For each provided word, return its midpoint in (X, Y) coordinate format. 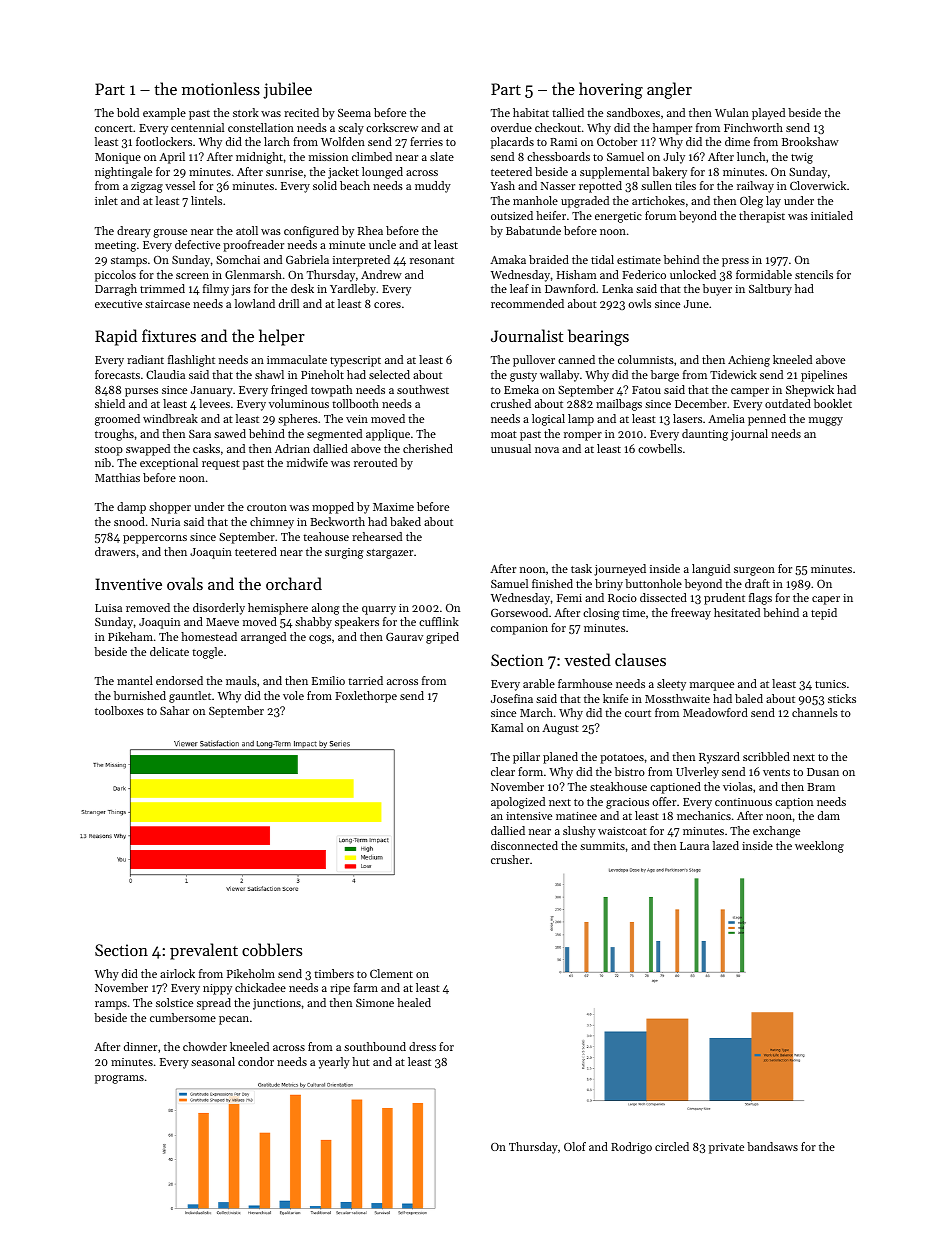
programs (119, 1079)
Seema (354, 113)
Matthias (117, 477)
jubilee (287, 90)
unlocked (693, 274)
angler (669, 90)
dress (422, 1046)
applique (388, 435)
